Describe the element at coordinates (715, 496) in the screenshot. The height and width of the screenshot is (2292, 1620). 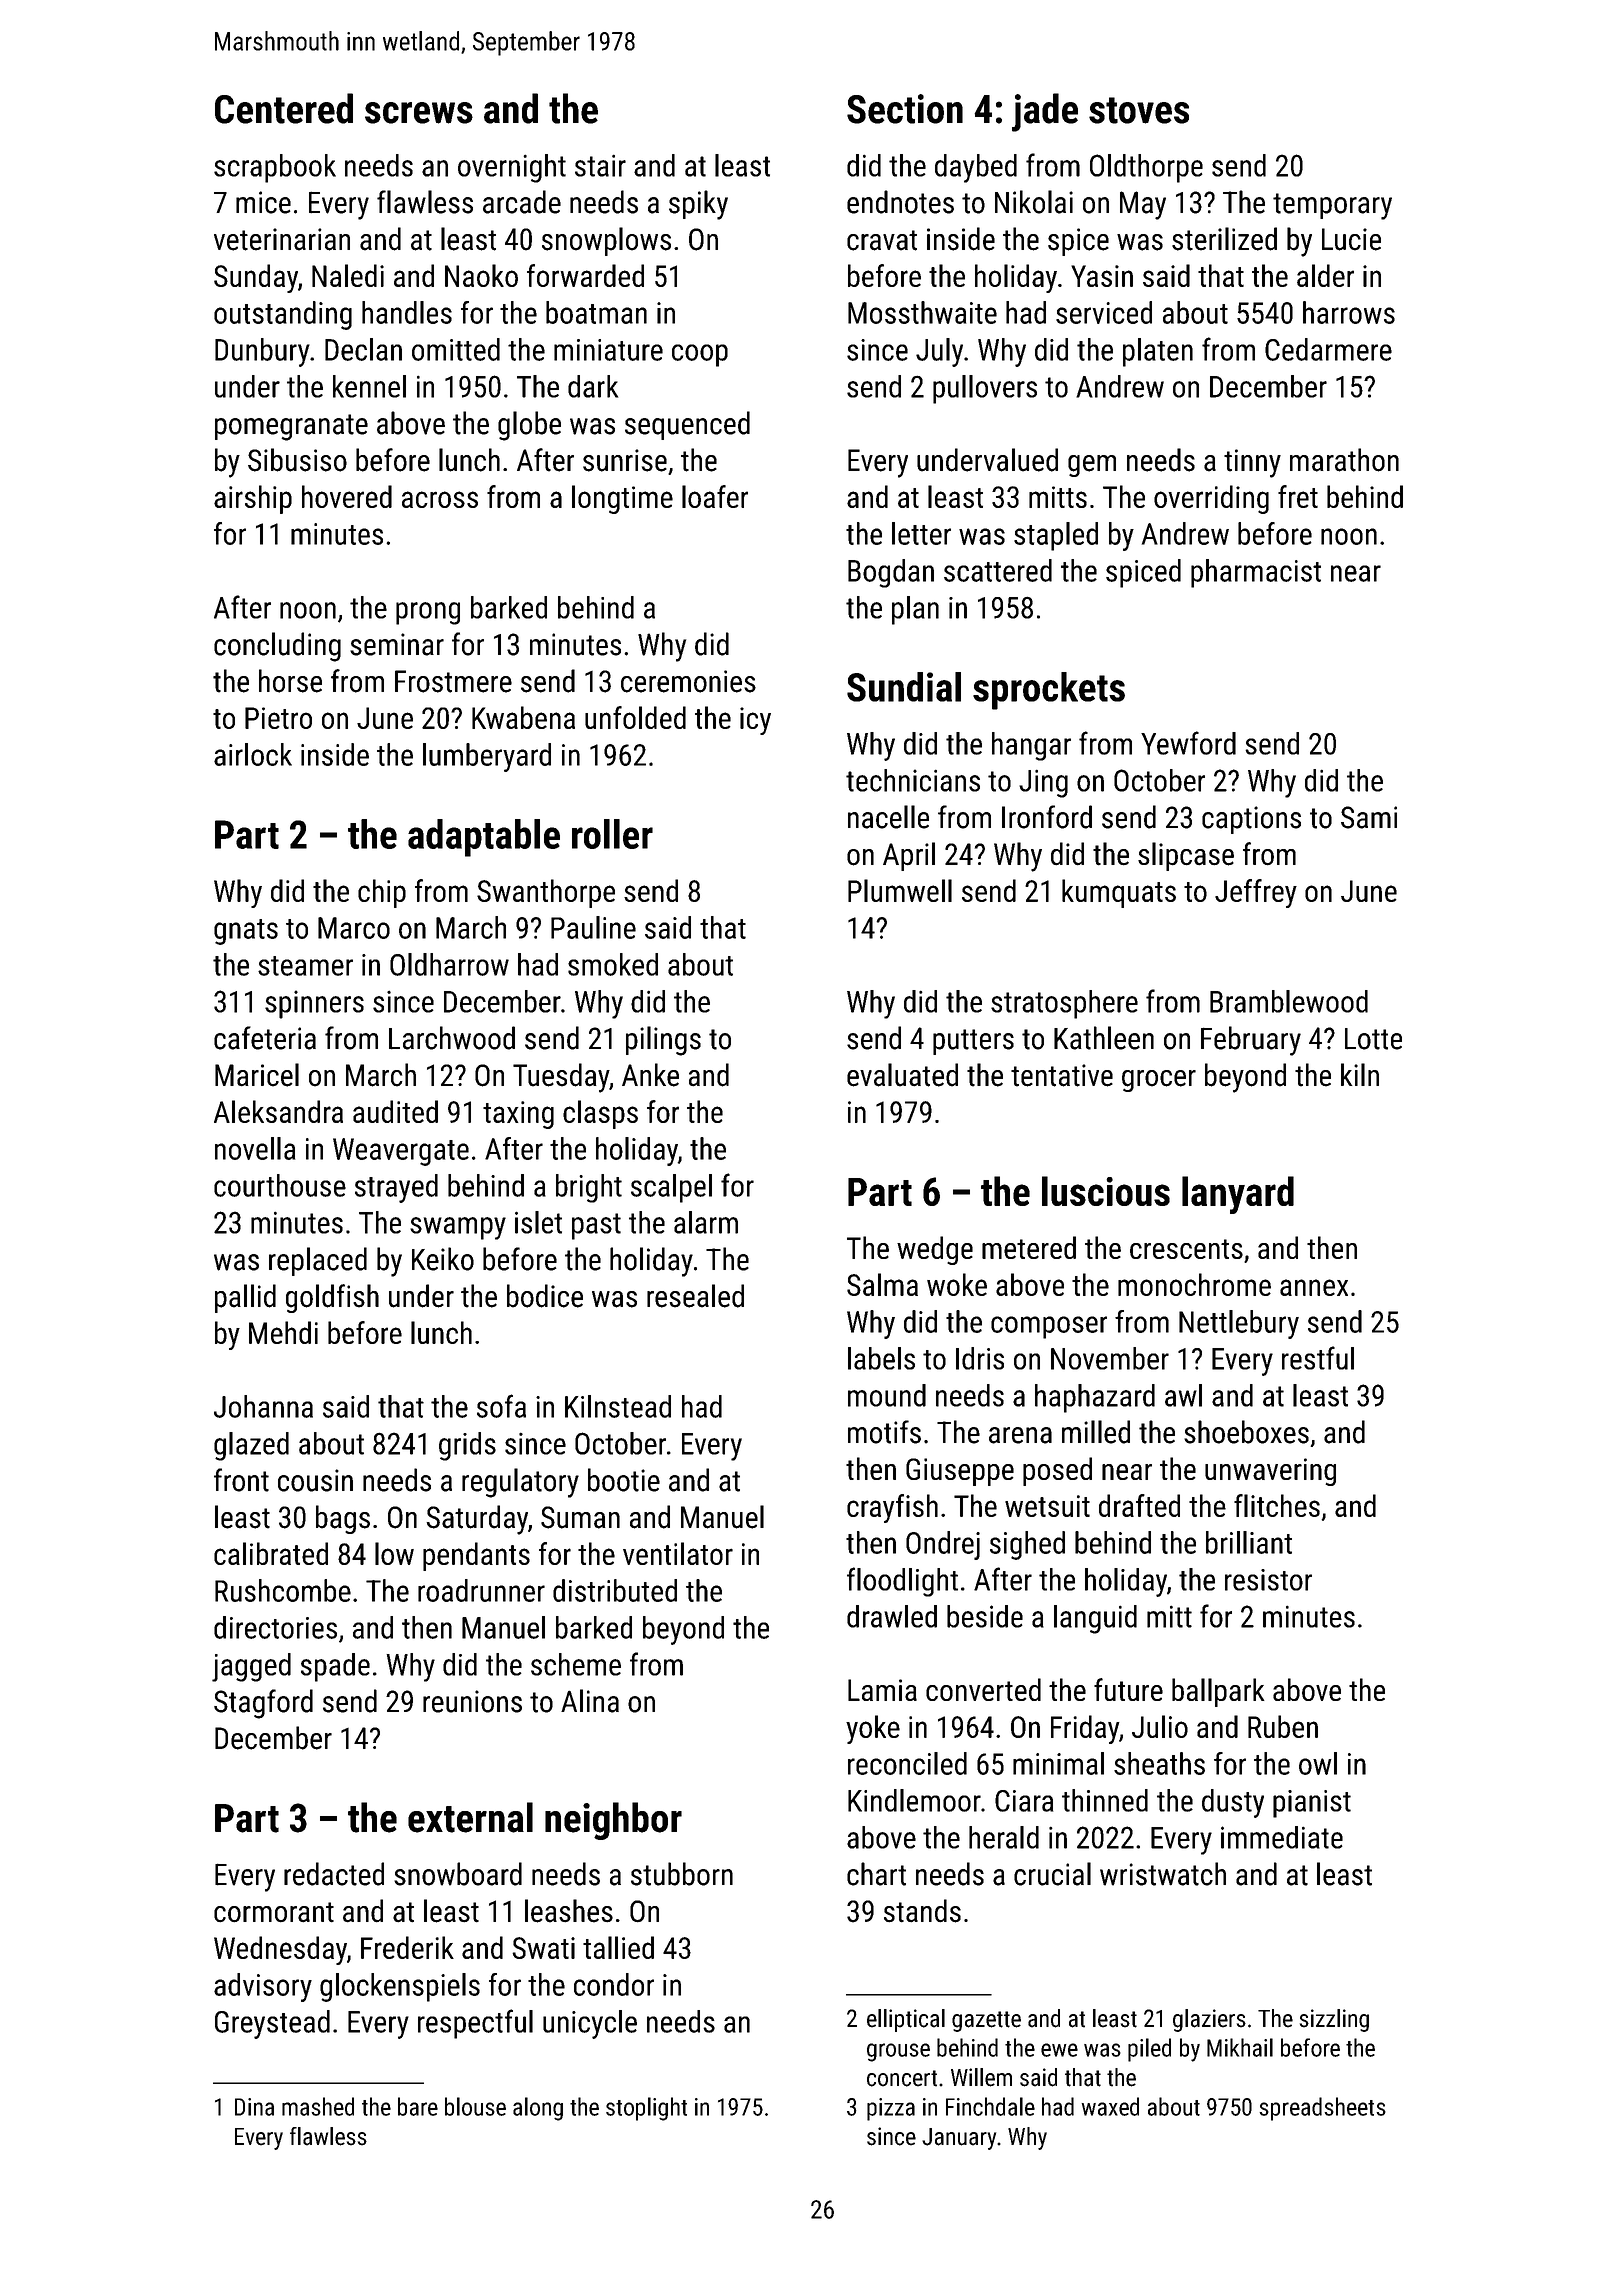
I see `loafer` at that location.
